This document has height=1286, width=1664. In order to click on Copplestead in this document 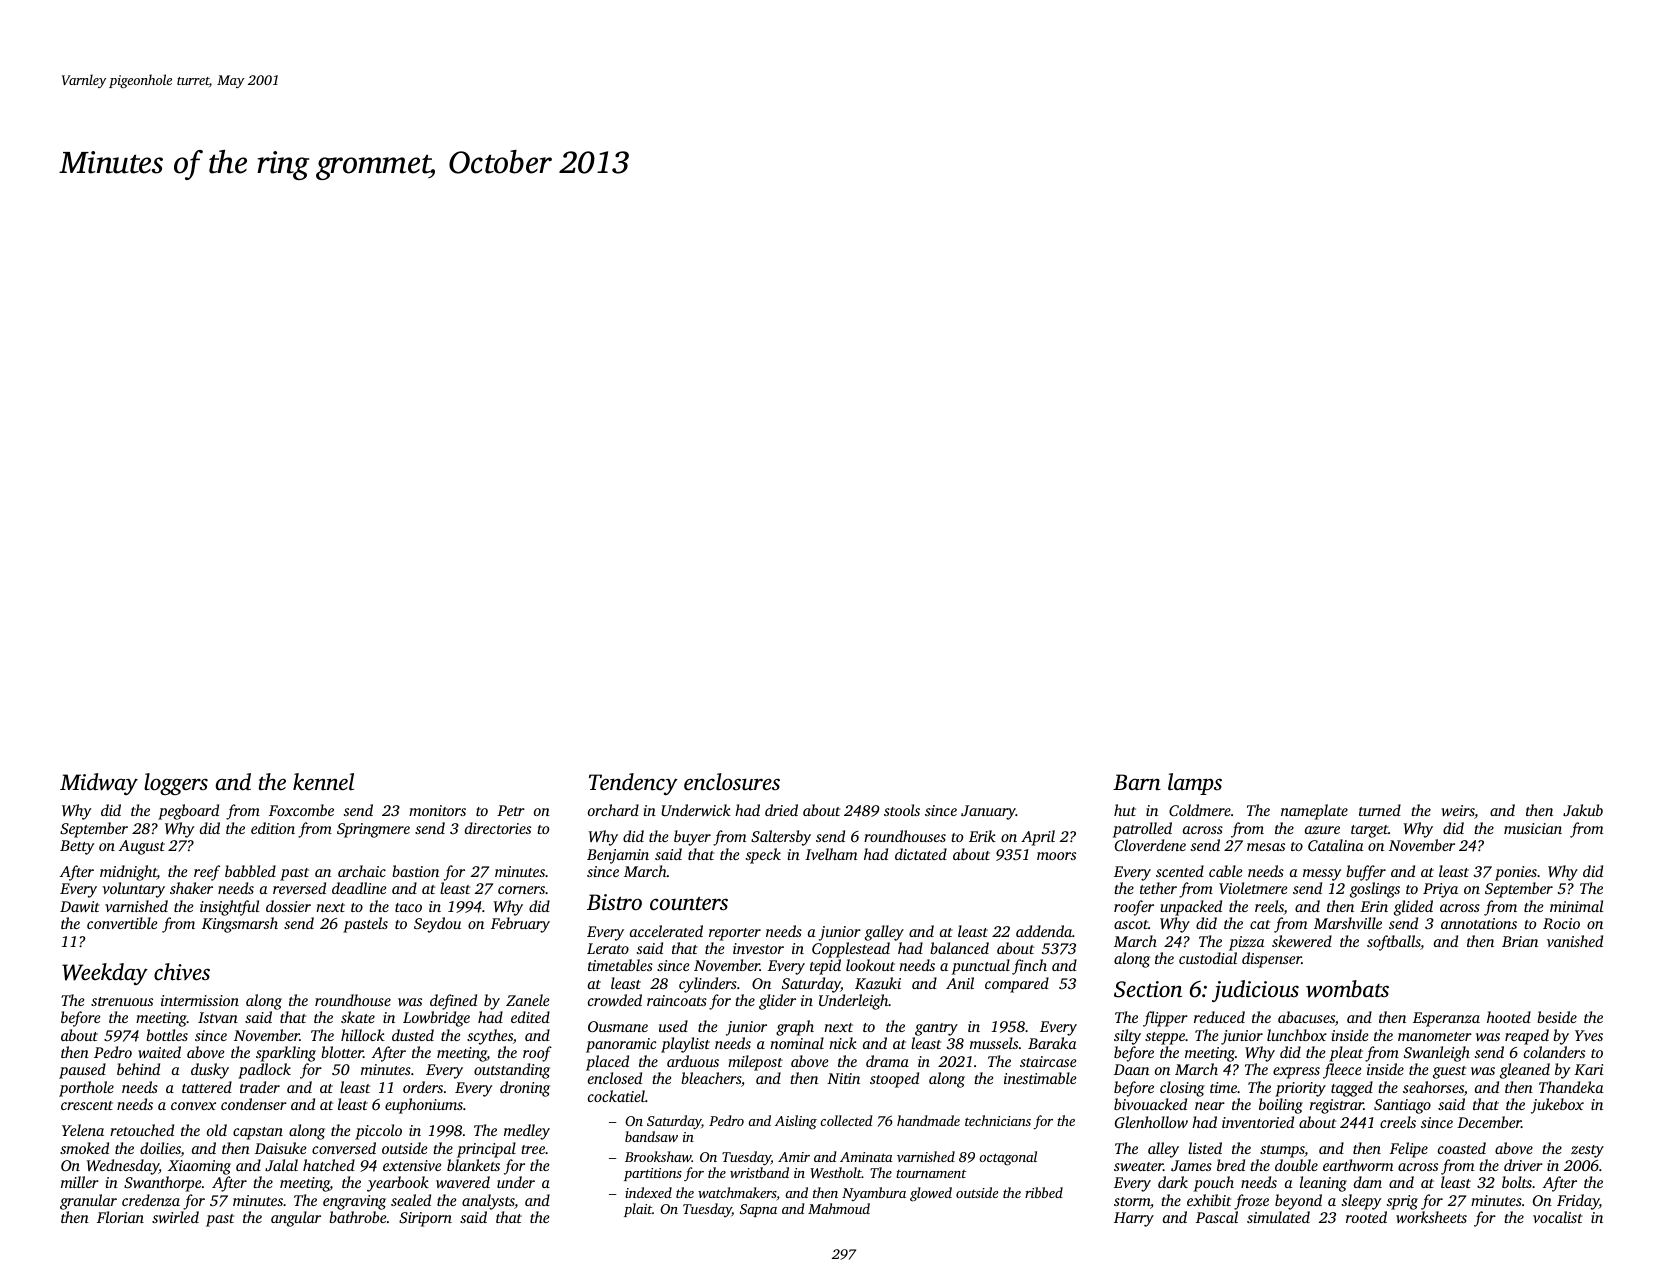, I will do `click(851, 950)`.
